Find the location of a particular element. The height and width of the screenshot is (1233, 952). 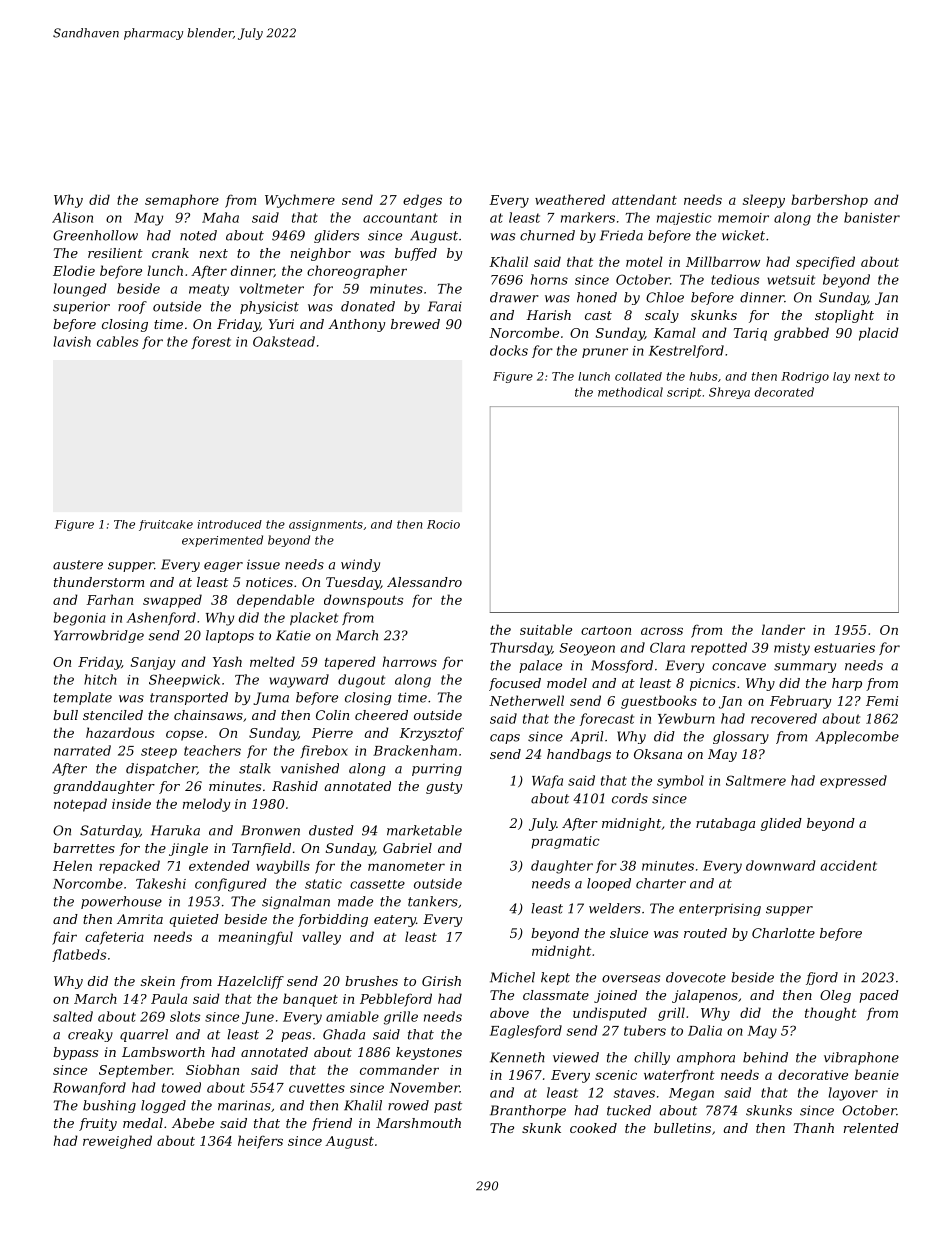

austere is located at coordinates (78, 565).
